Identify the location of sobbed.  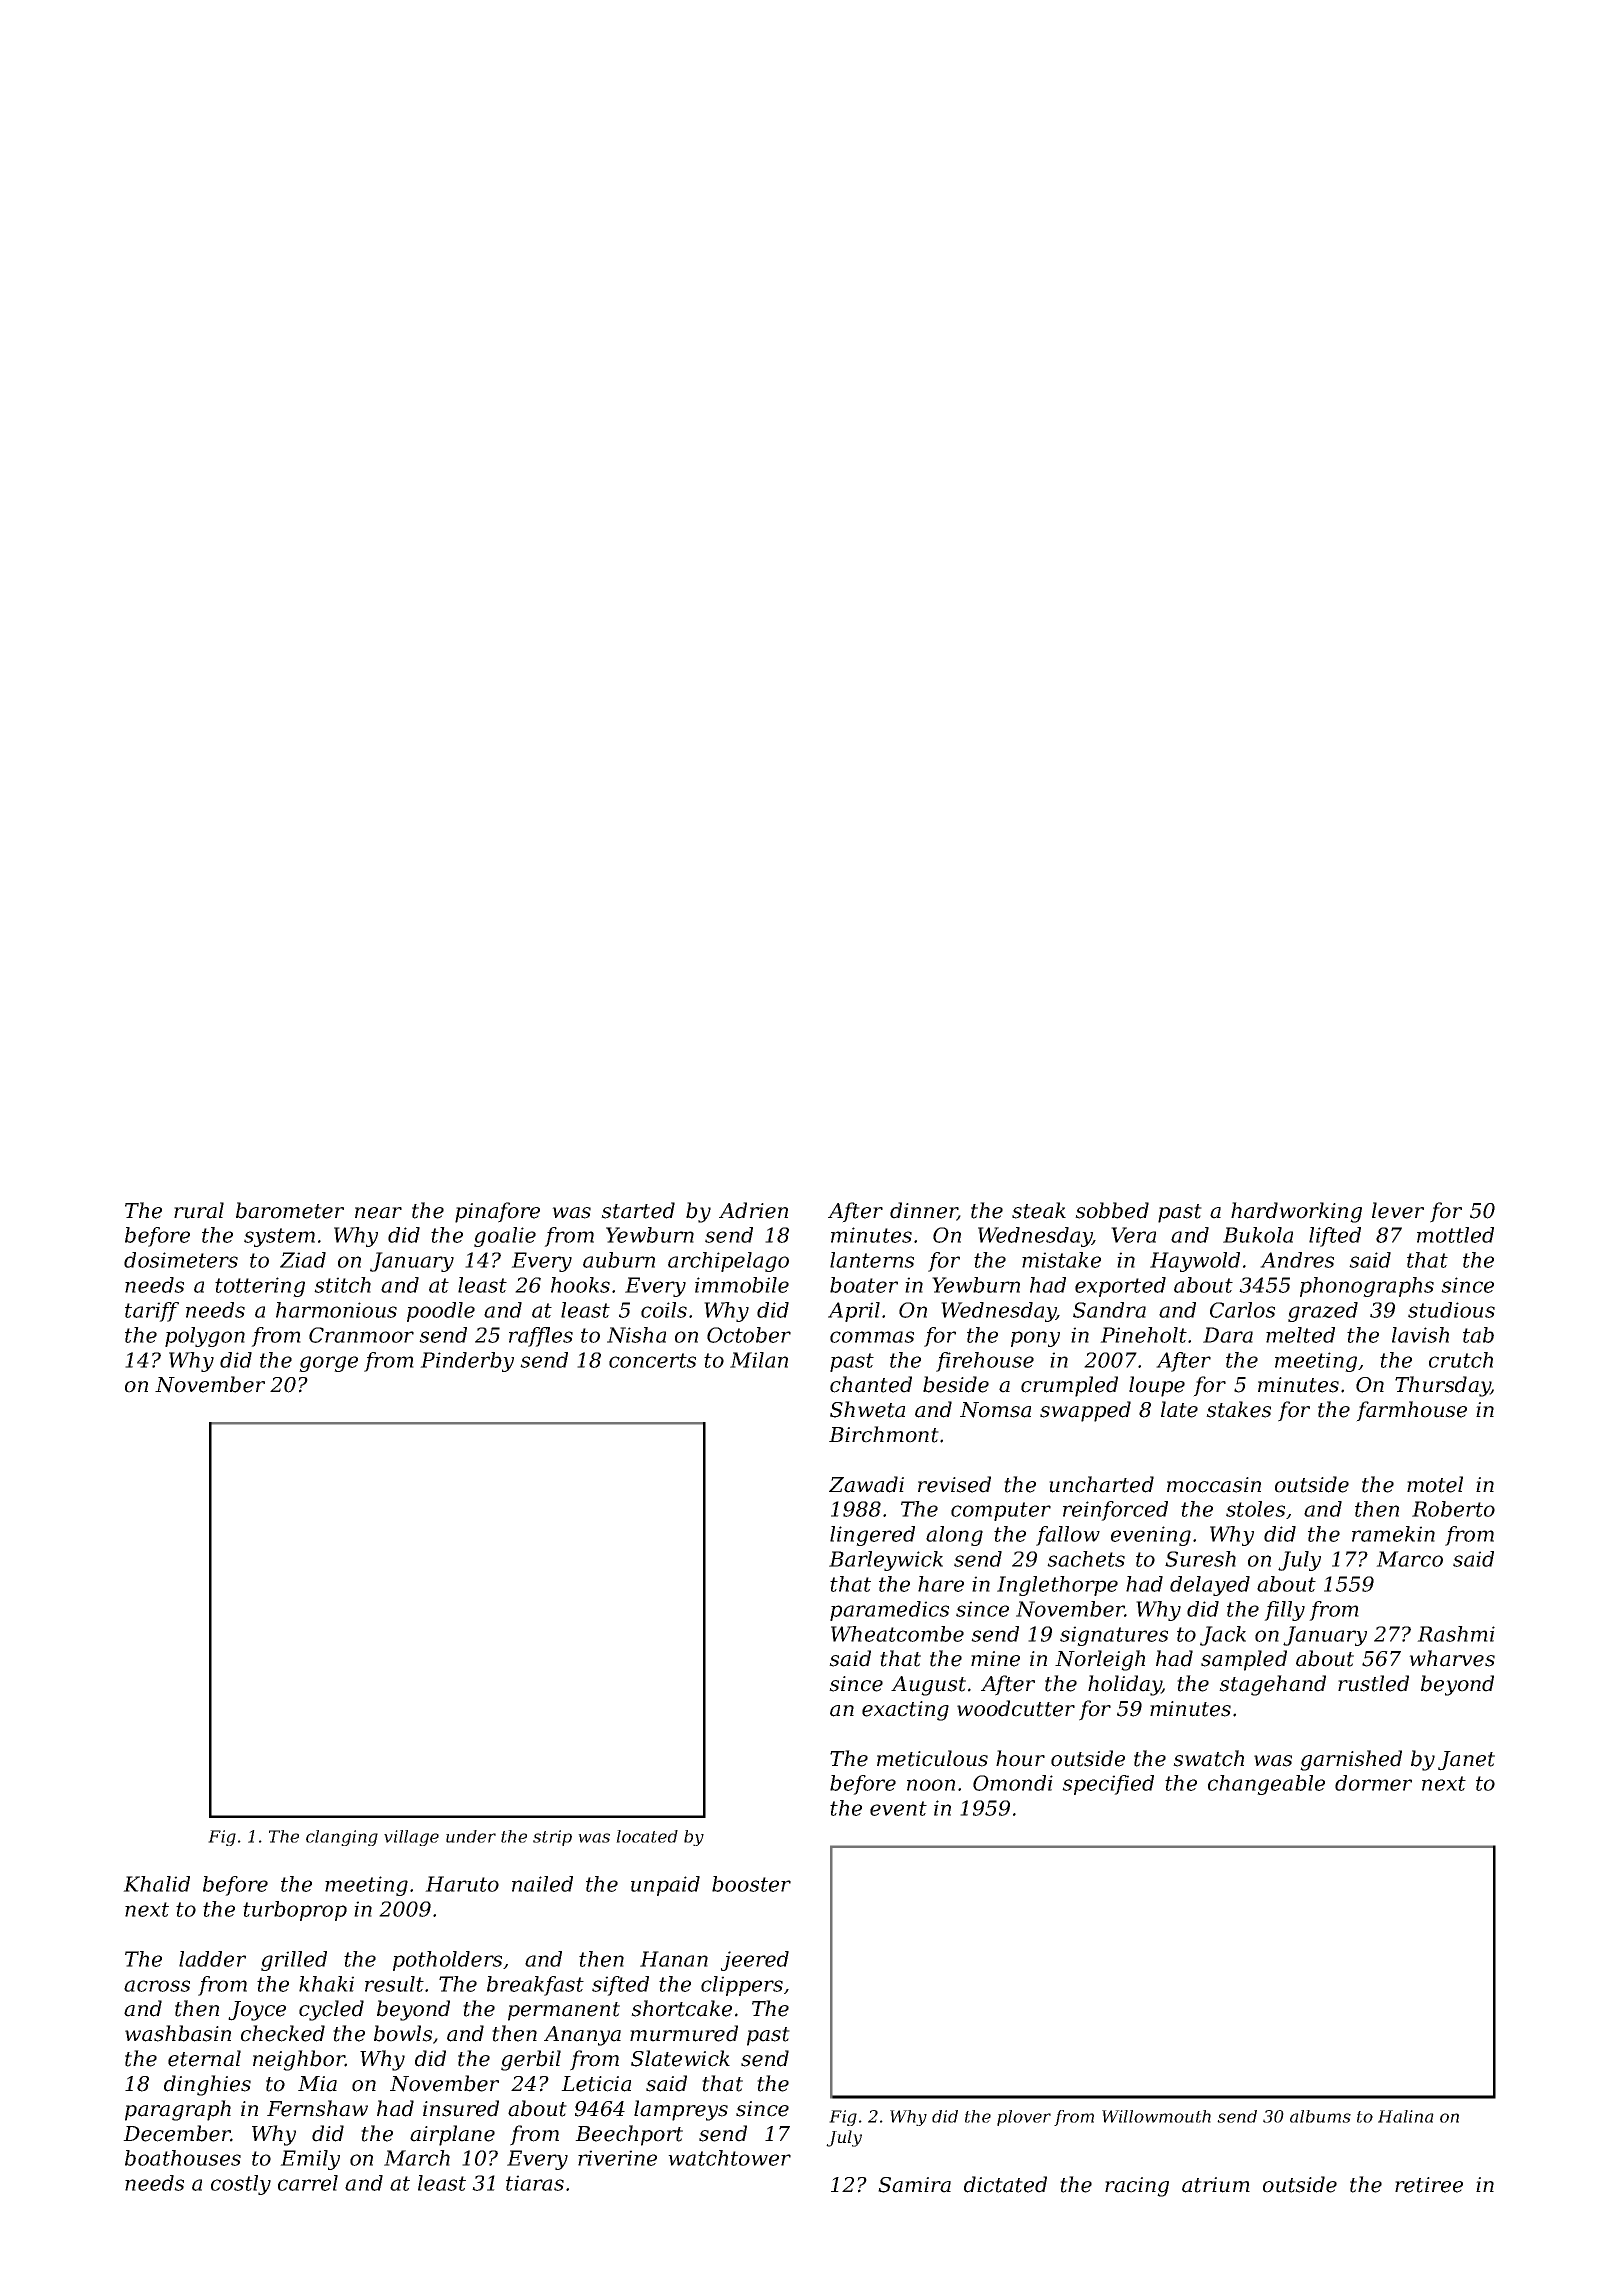
(1112, 1210).
